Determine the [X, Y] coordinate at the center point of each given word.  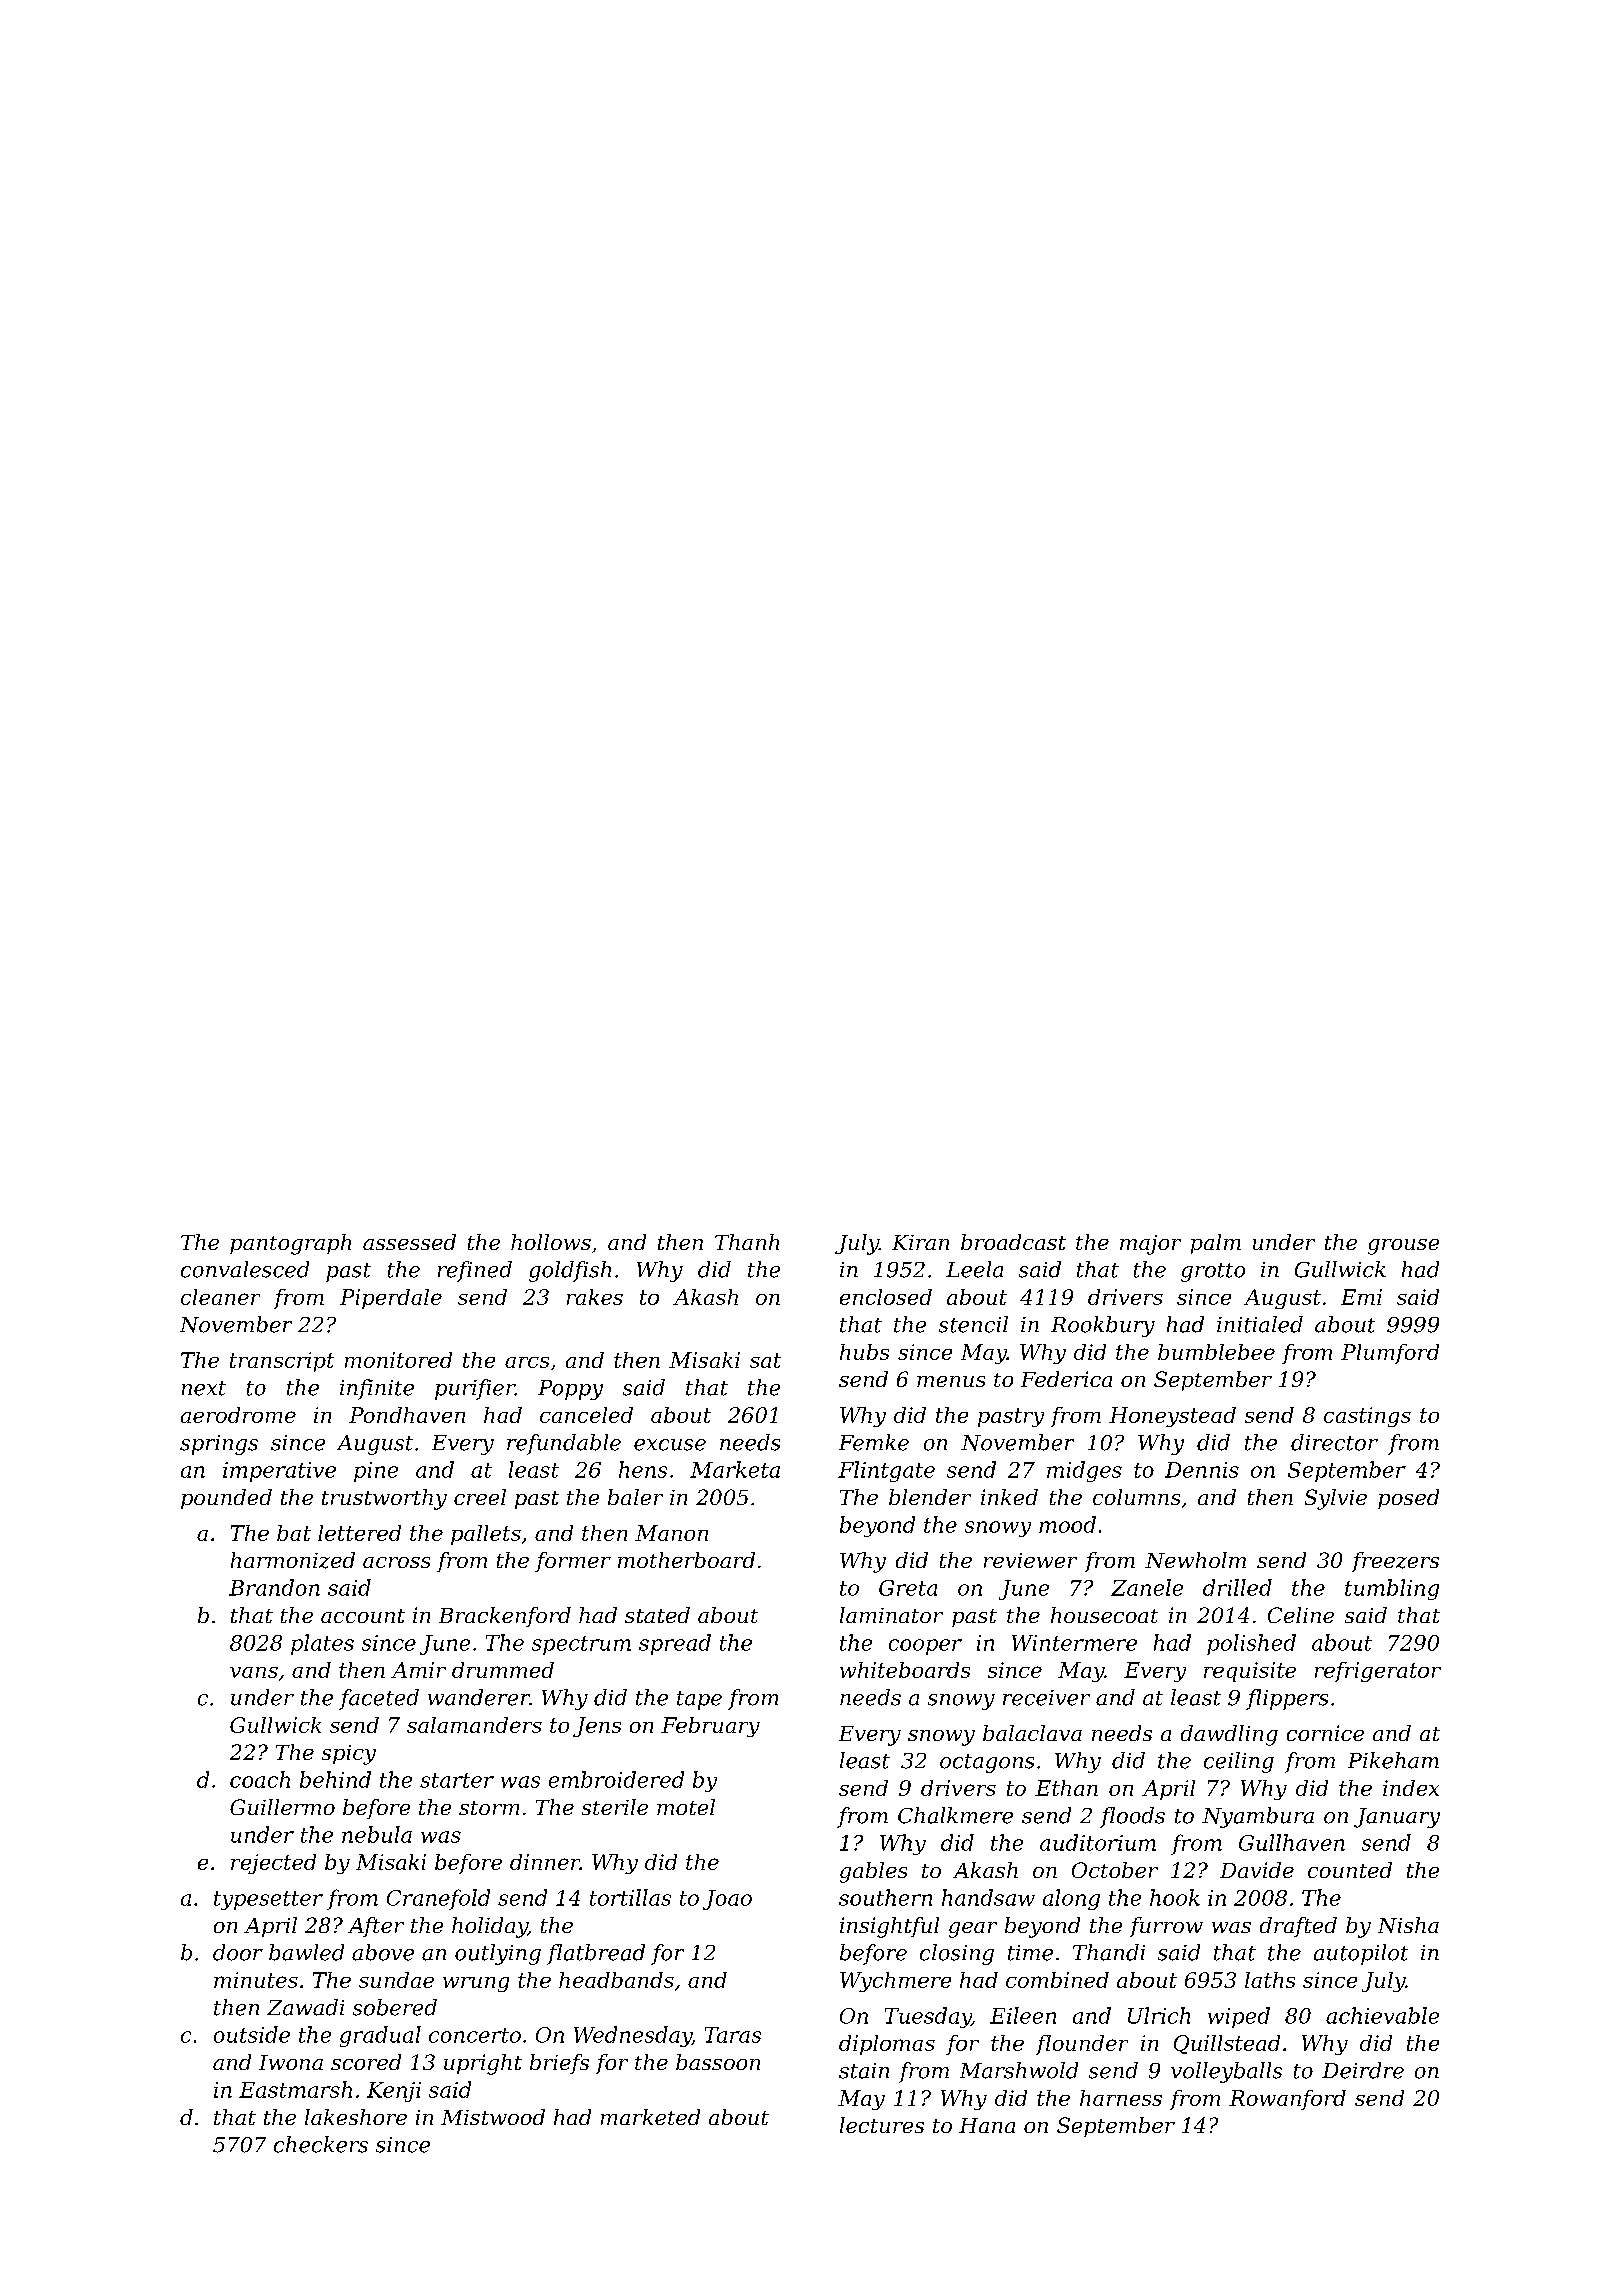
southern [885, 1897]
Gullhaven [1292, 1842]
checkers [321, 2144]
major [1150, 1245]
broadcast [1013, 1242]
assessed [409, 1242]
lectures [882, 2125]
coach [260, 1779]
